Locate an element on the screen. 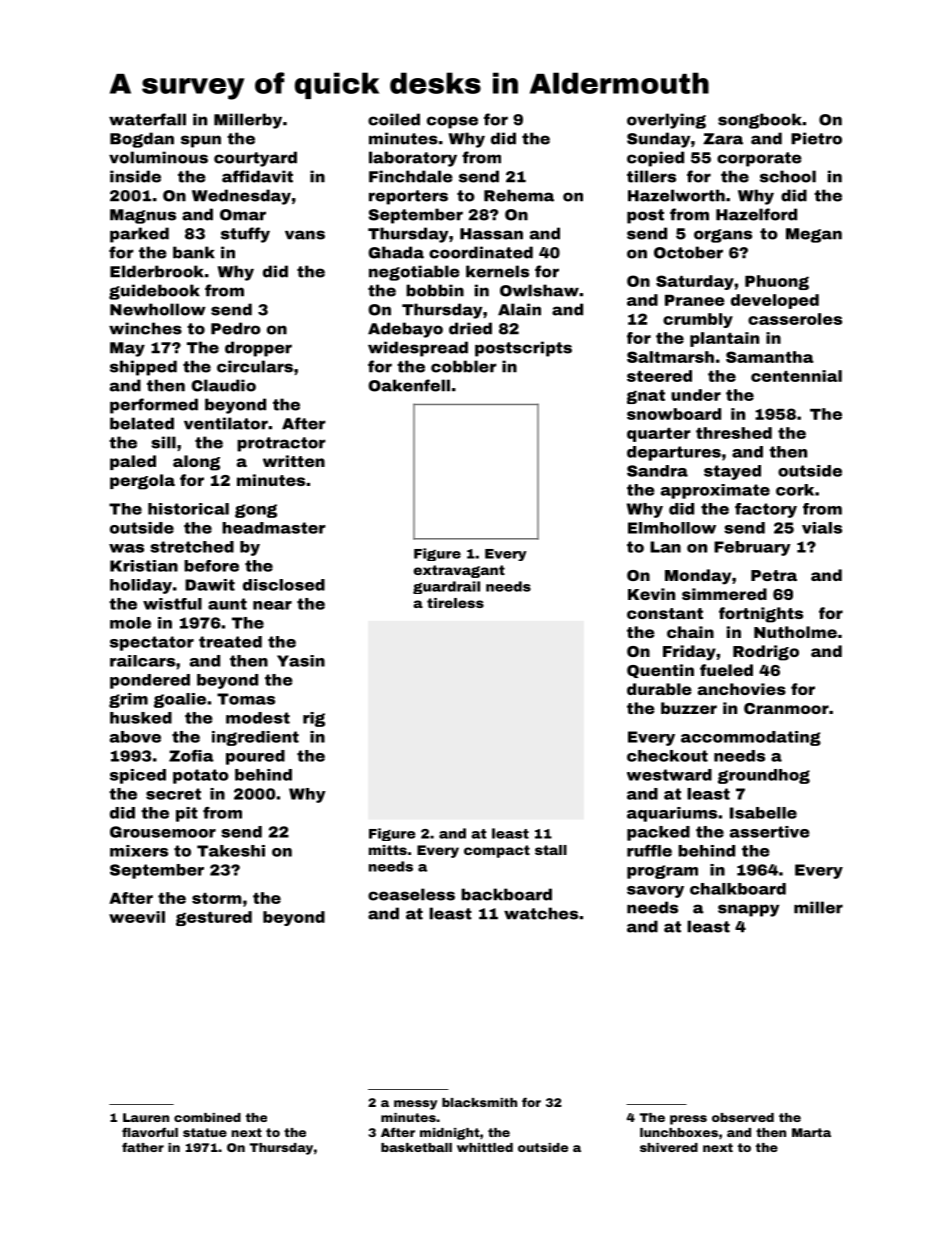 The image size is (952, 1233). shivered is located at coordinates (669, 1147).
